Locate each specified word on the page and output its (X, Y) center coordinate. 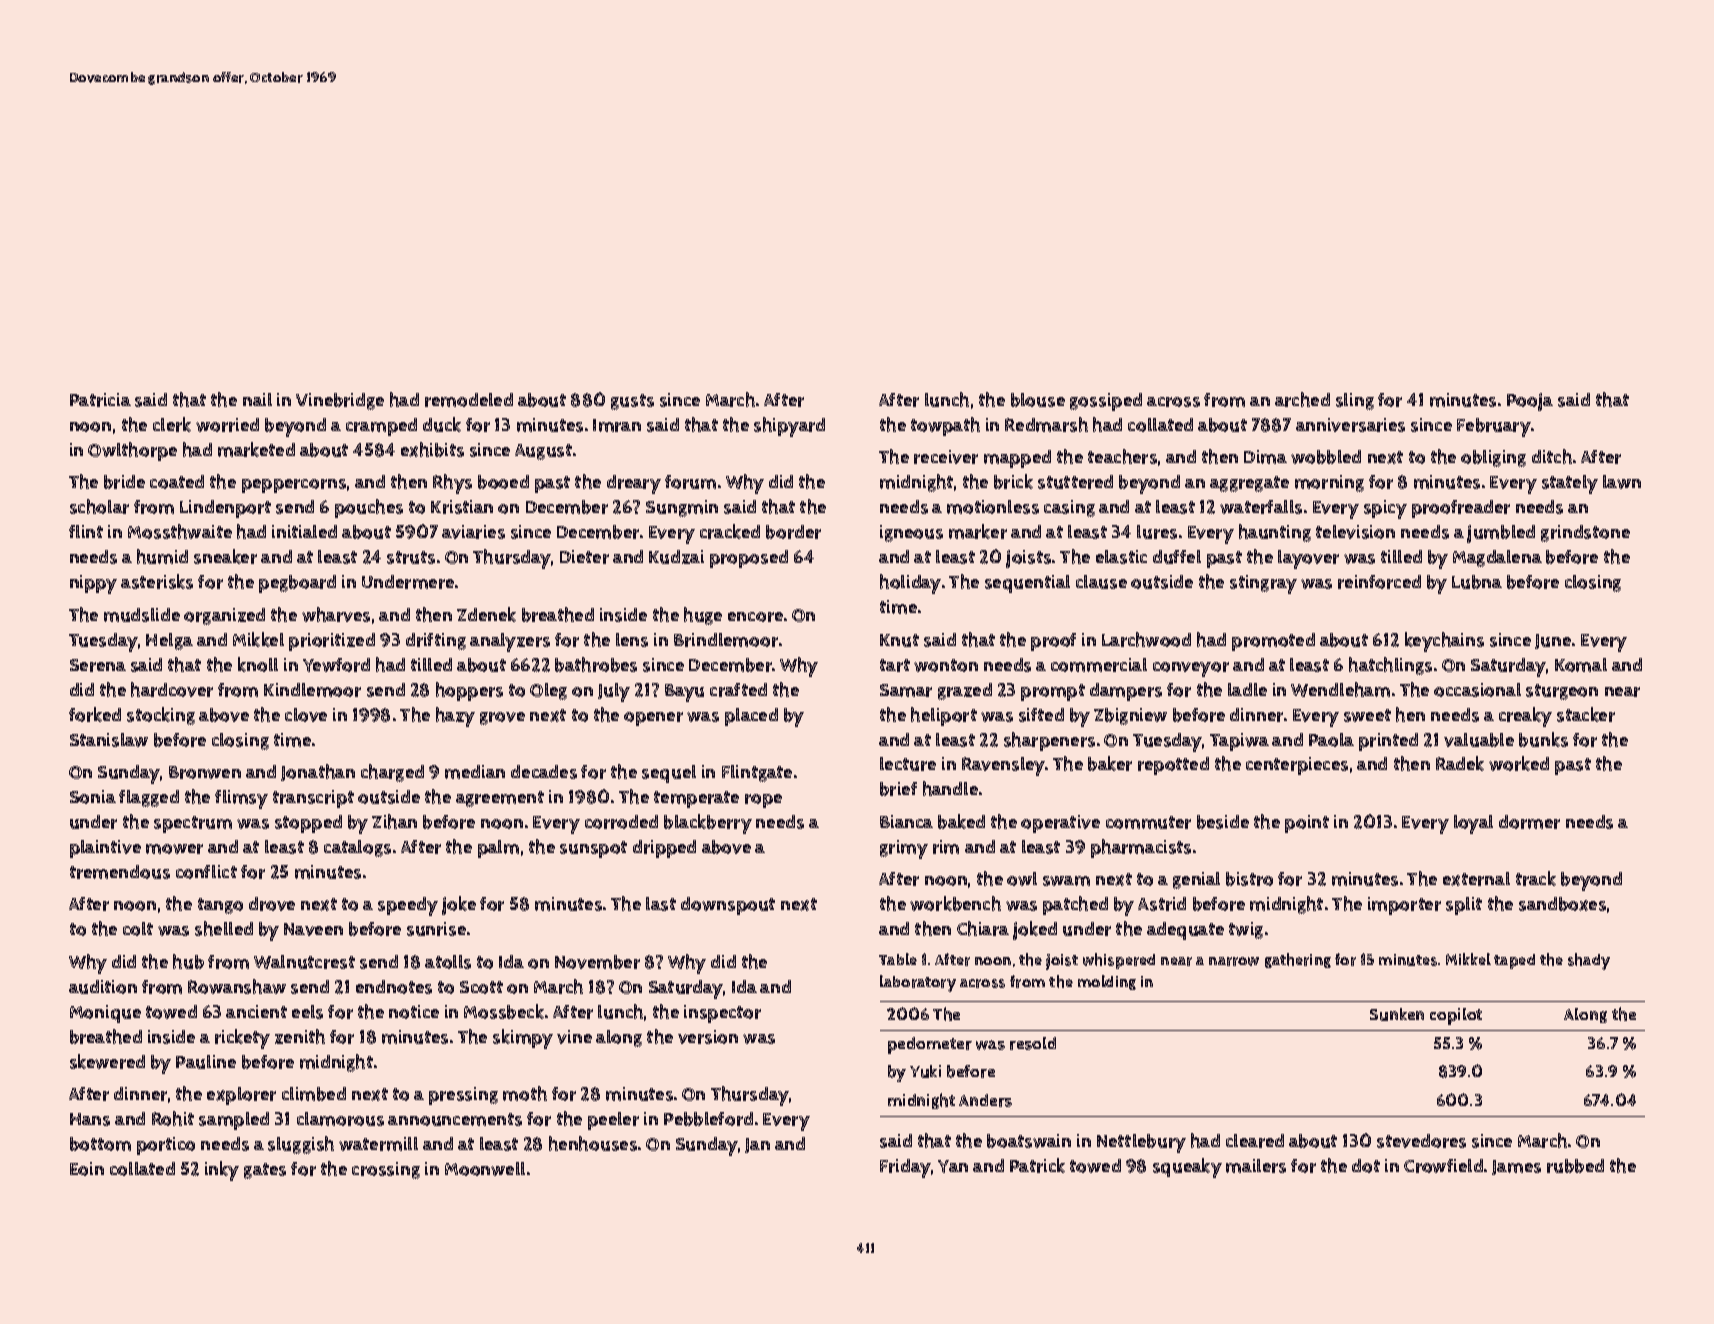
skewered (107, 1061)
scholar (99, 506)
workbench (955, 903)
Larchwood (1146, 639)
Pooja (1530, 402)
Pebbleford (708, 1119)
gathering (1298, 960)
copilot (1456, 1016)
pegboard (297, 584)
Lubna (1477, 582)
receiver (946, 457)
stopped (308, 824)
